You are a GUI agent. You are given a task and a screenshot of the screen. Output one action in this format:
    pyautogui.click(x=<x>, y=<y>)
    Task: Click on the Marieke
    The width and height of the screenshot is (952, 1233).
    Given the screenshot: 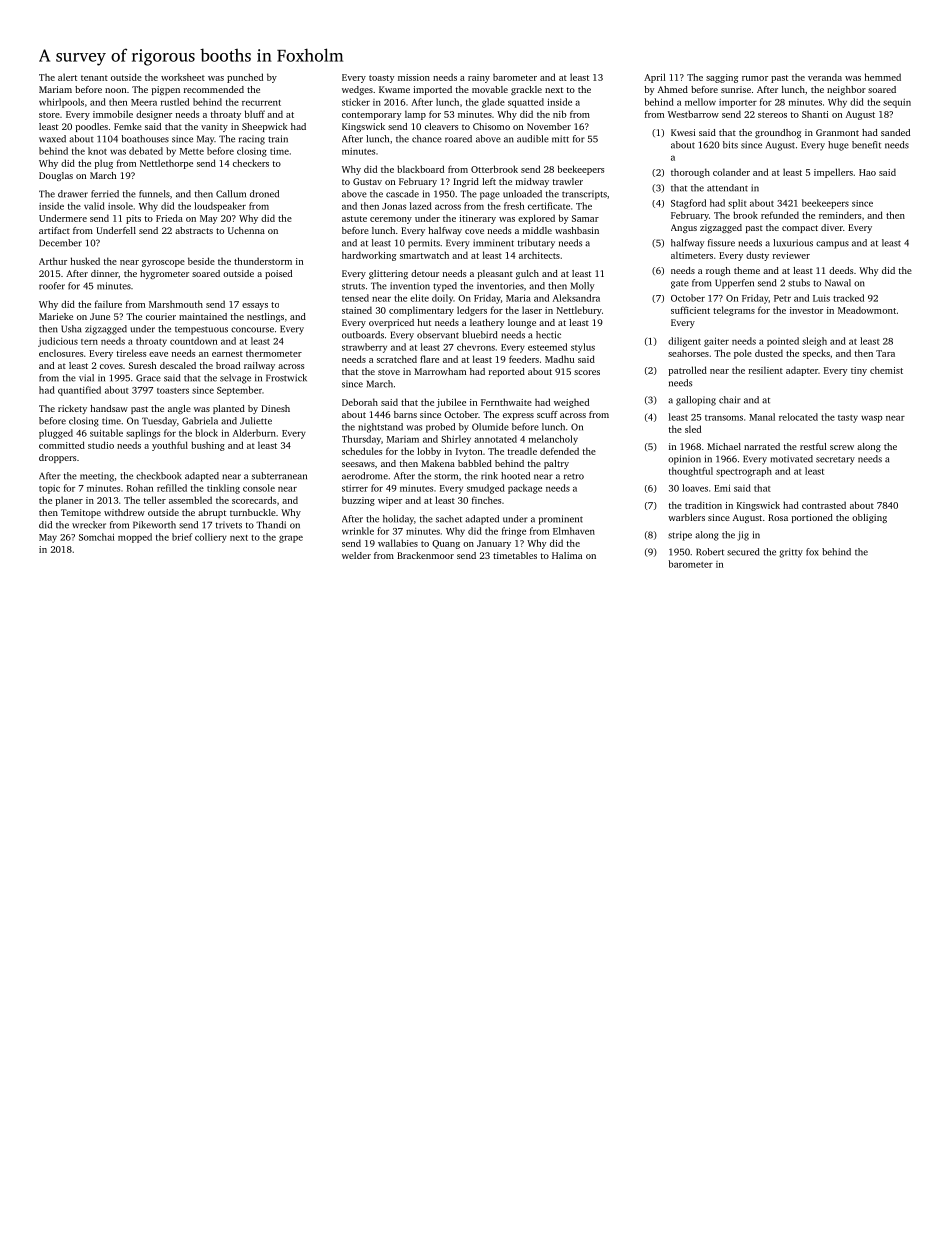 What is the action you would take?
    pyautogui.click(x=56, y=316)
